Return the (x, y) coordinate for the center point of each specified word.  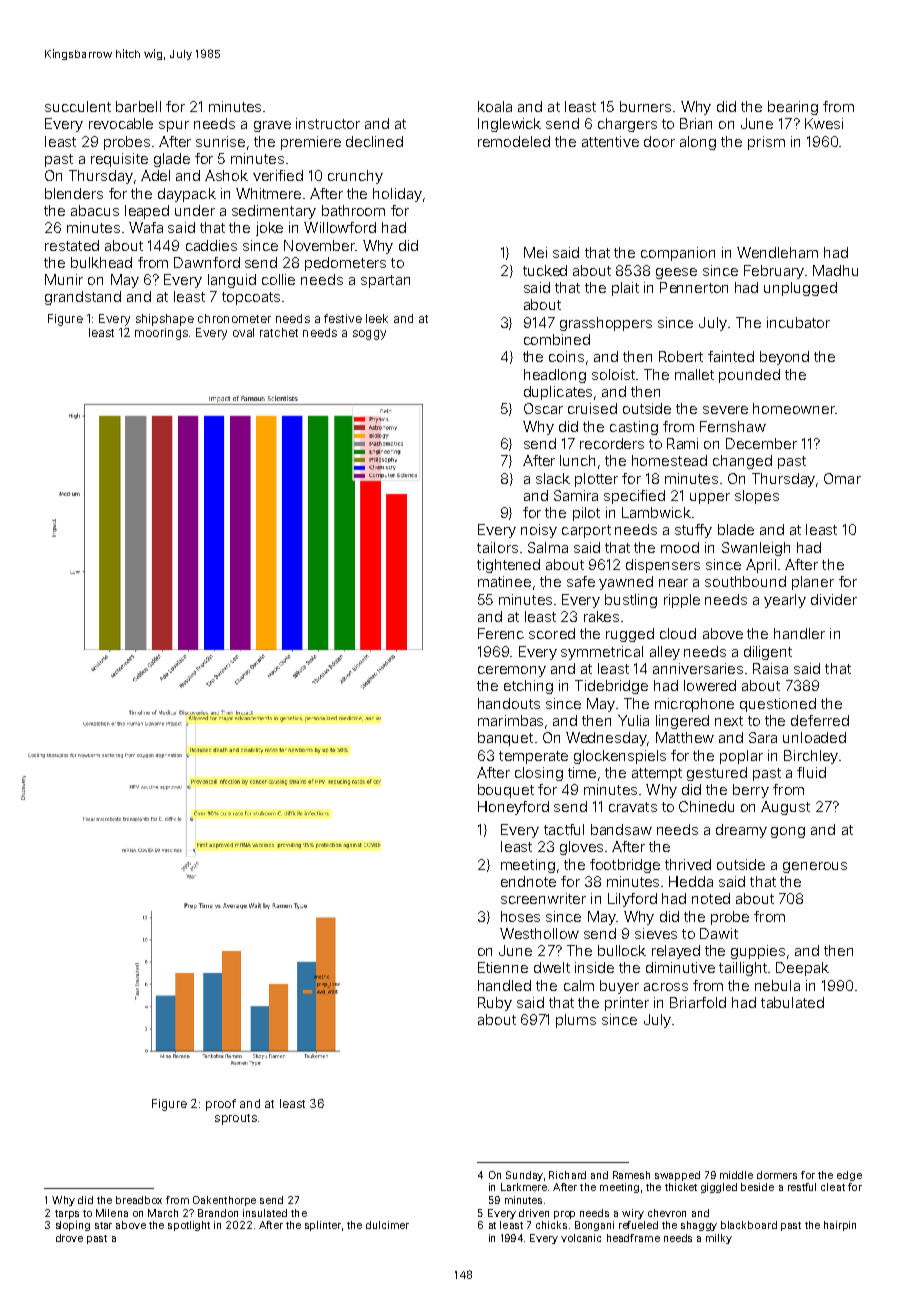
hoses (520, 916)
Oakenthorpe (224, 1201)
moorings (161, 334)
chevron (667, 1213)
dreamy (741, 831)
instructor (328, 123)
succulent (78, 106)
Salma (548, 547)
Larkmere (524, 1187)
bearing (793, 108)
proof (221, 1105)
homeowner (794, 408)
